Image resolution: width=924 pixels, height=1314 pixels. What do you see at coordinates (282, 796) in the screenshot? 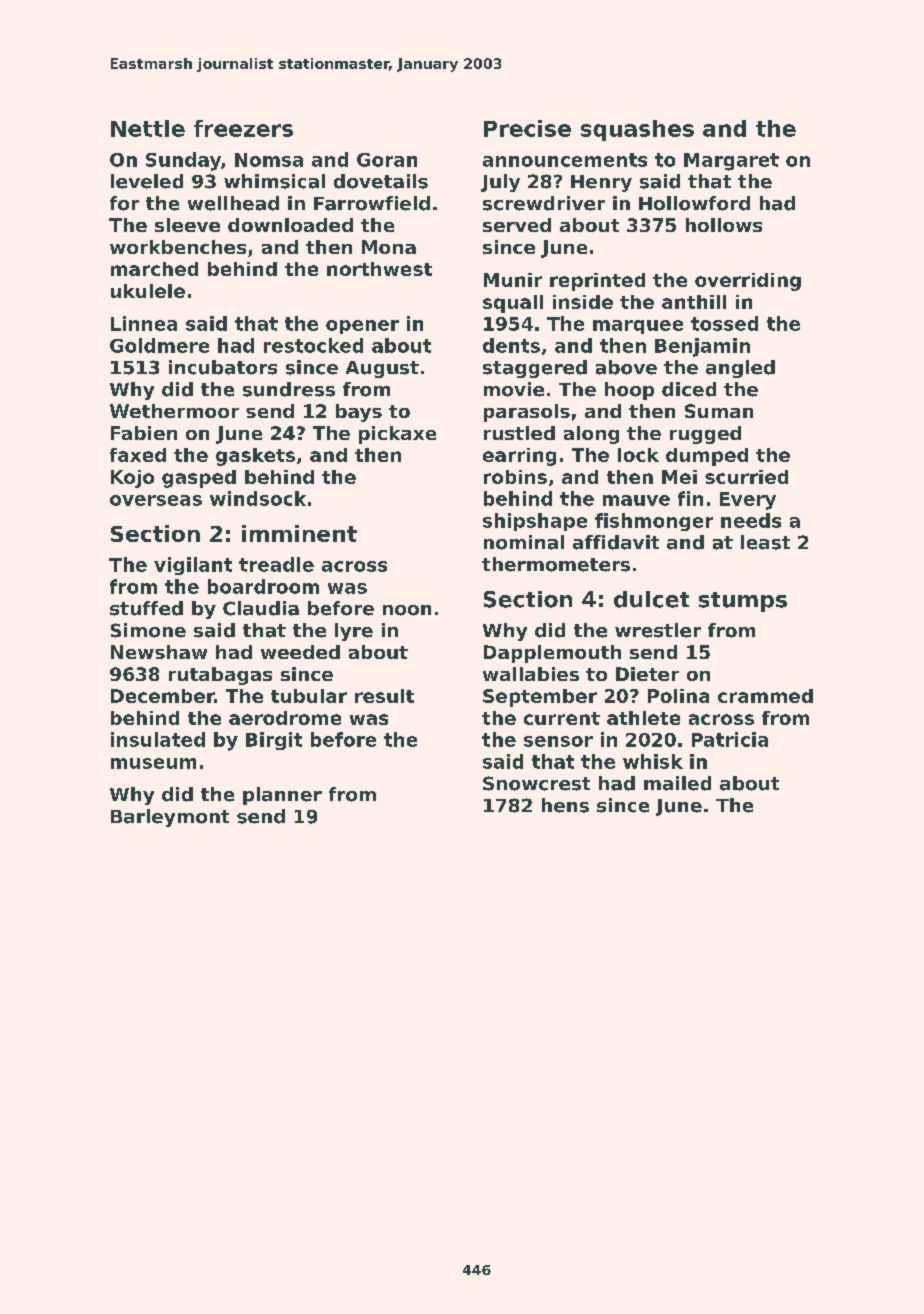
I see `planner` at bounding box center [282, 796].
